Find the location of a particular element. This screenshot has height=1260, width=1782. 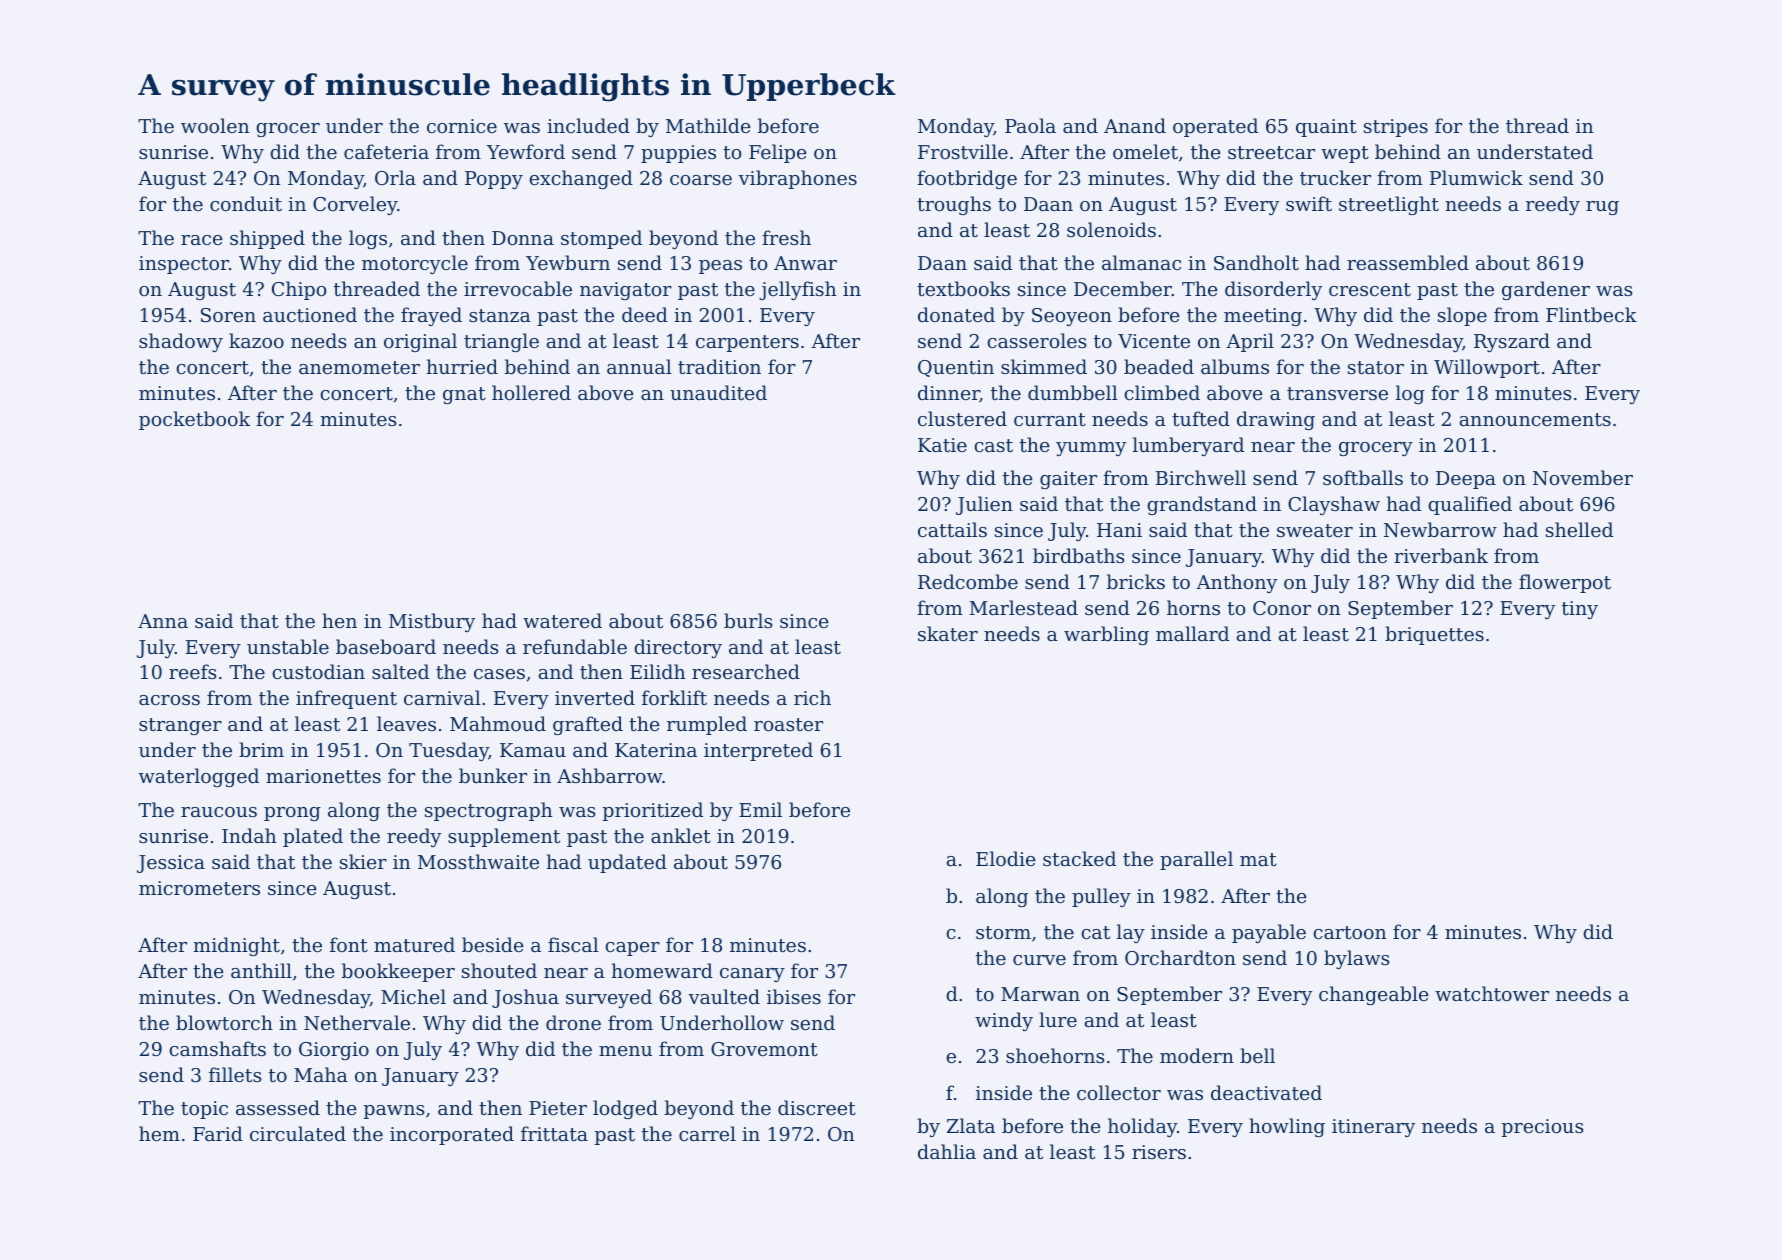

risers is located at coordinates (1159, 1152).
